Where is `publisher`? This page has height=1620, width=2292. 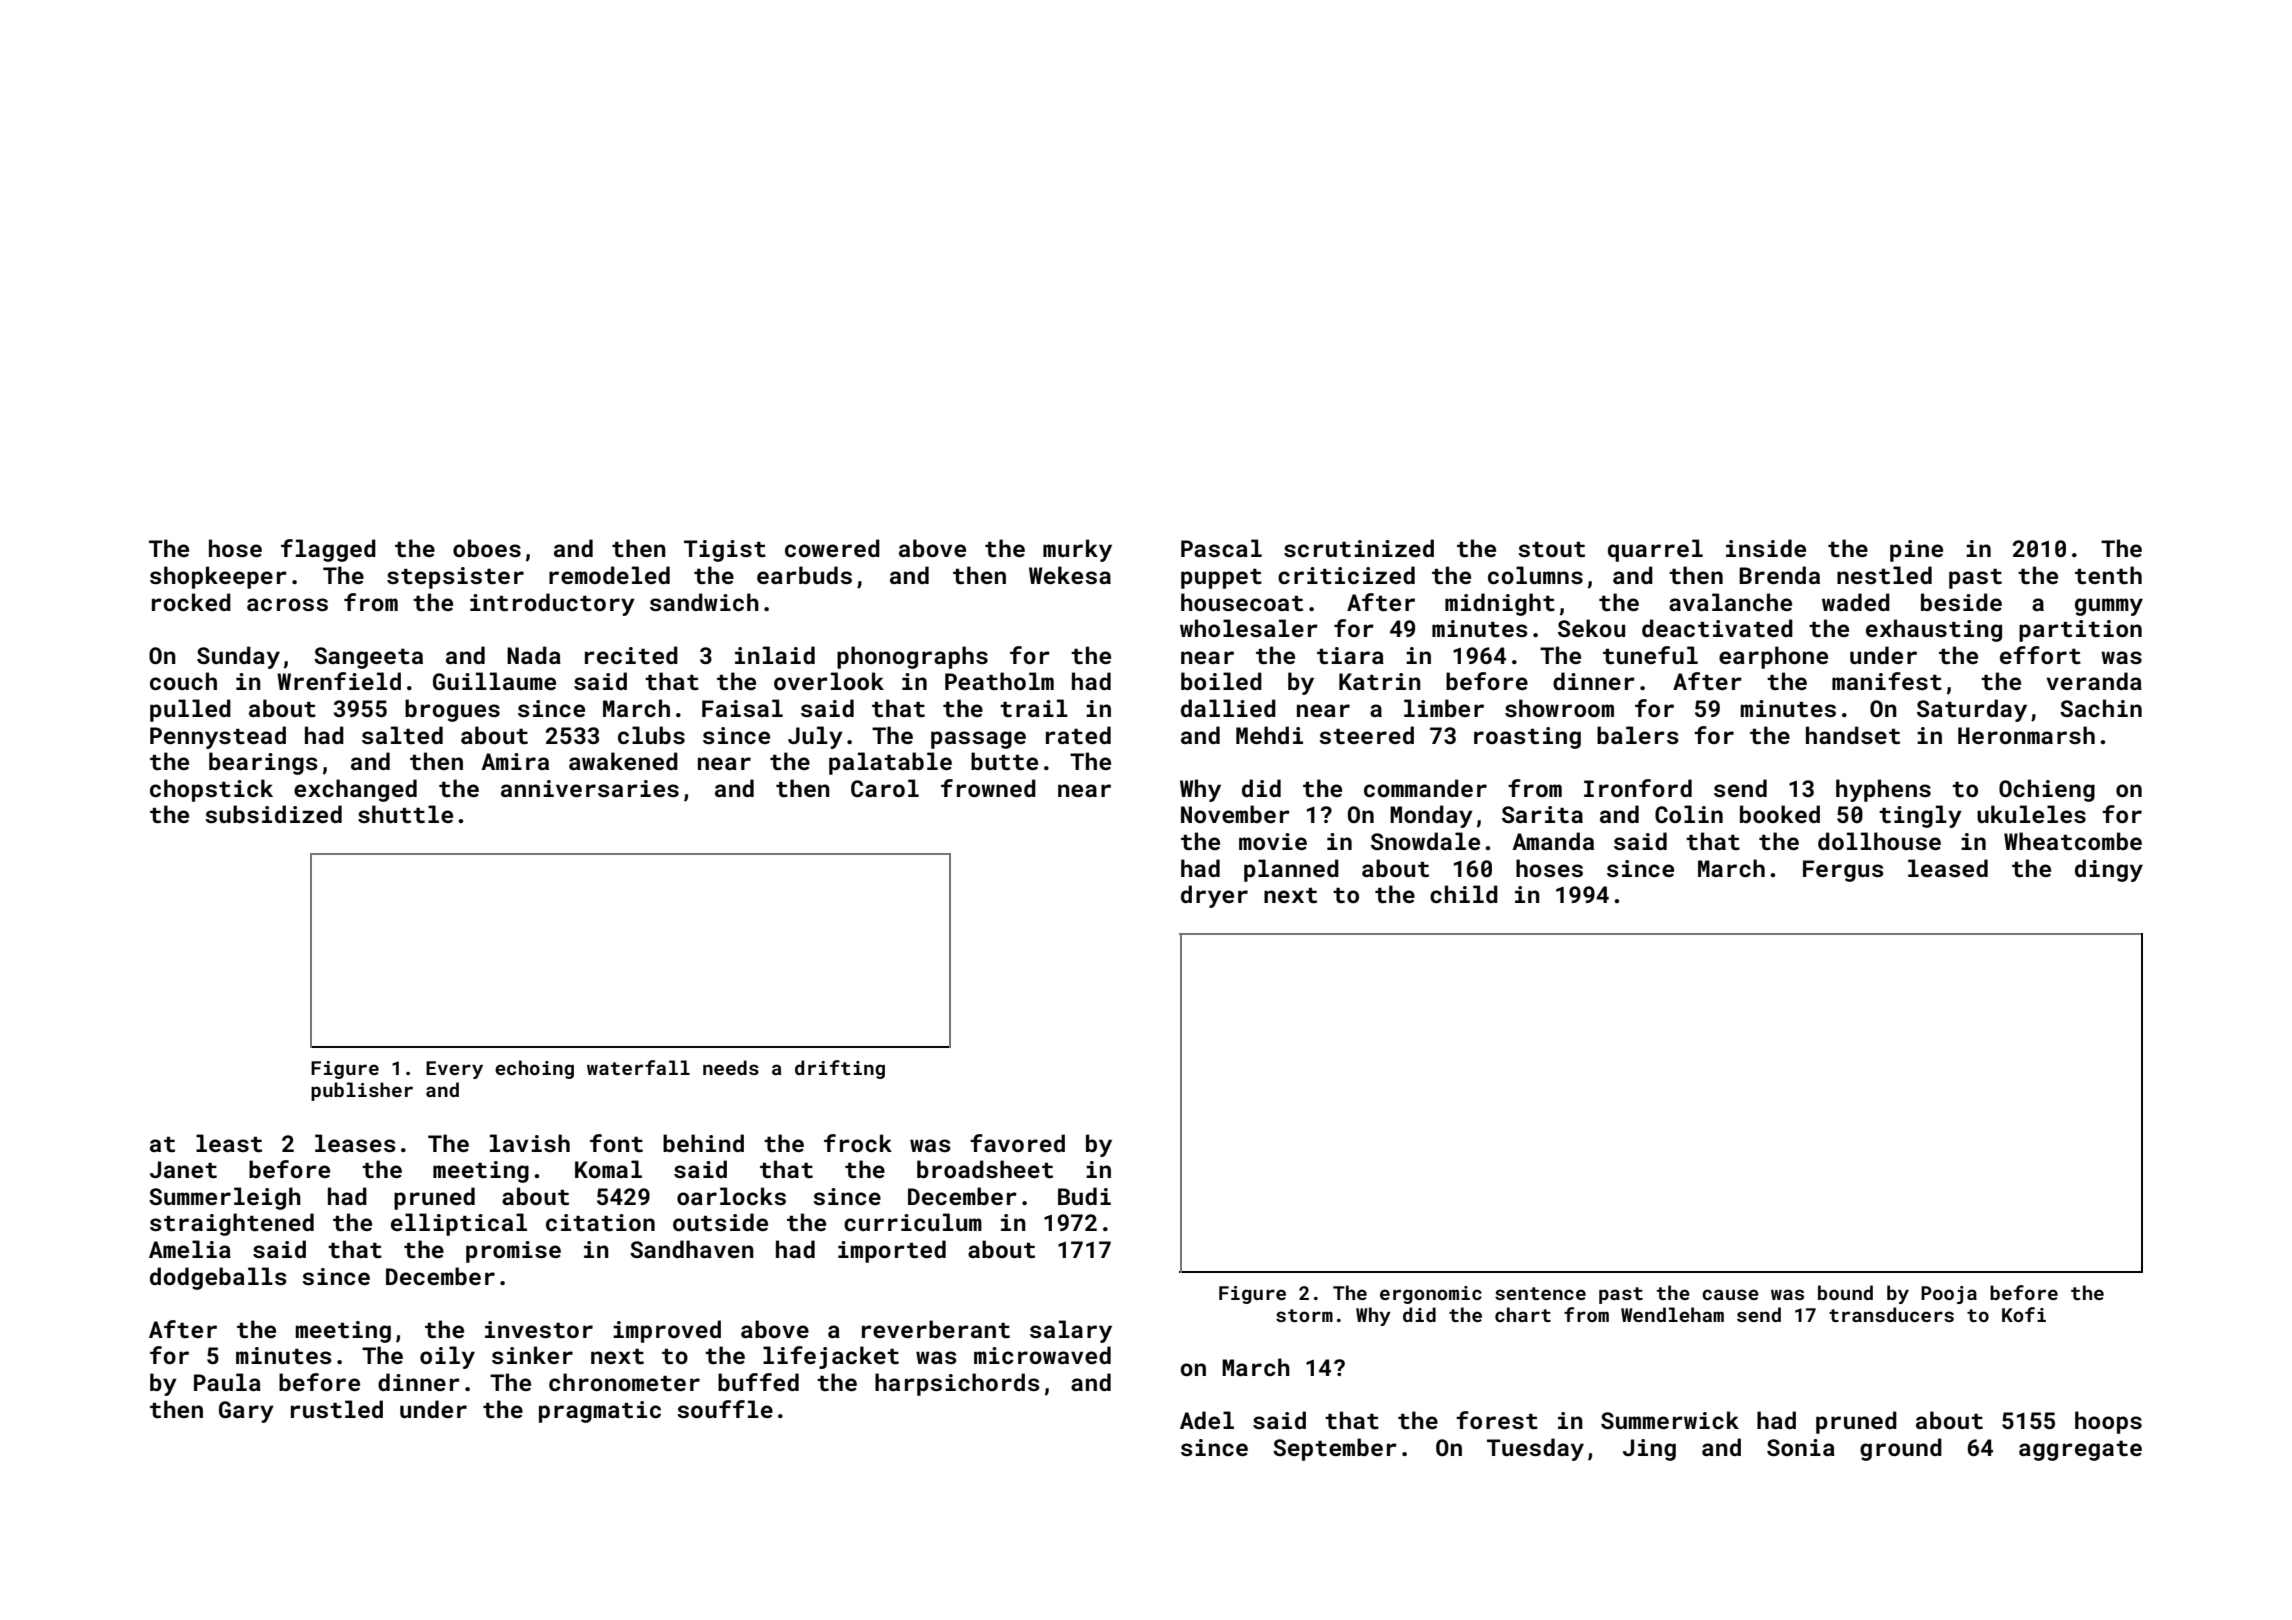
publisher is located at coordinates (362, 1091).
